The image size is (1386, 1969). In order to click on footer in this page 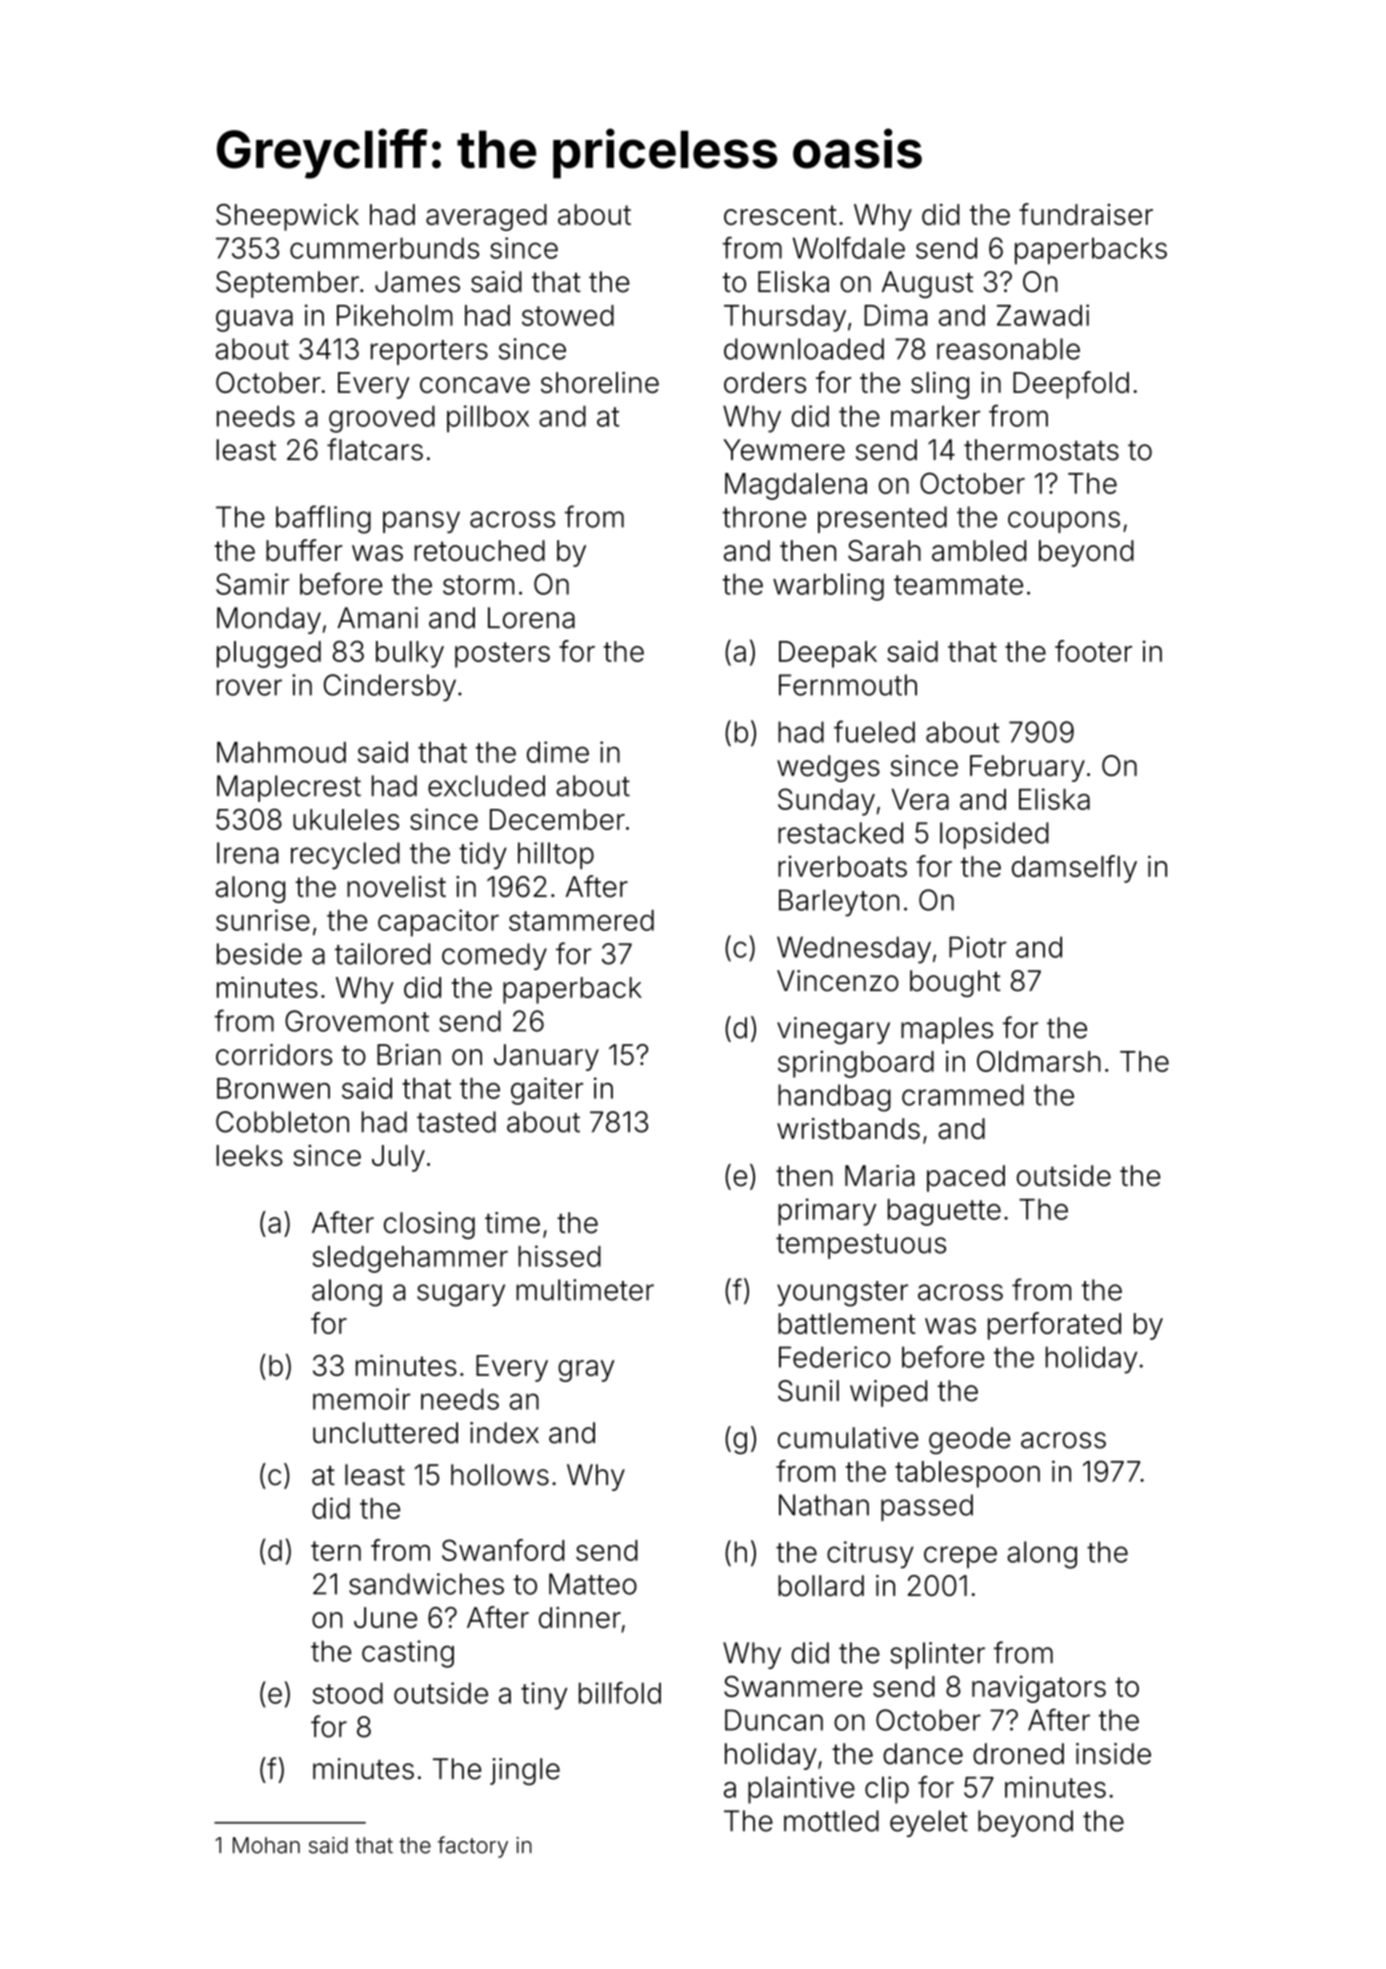, I will do `click(1093, 651)`.
